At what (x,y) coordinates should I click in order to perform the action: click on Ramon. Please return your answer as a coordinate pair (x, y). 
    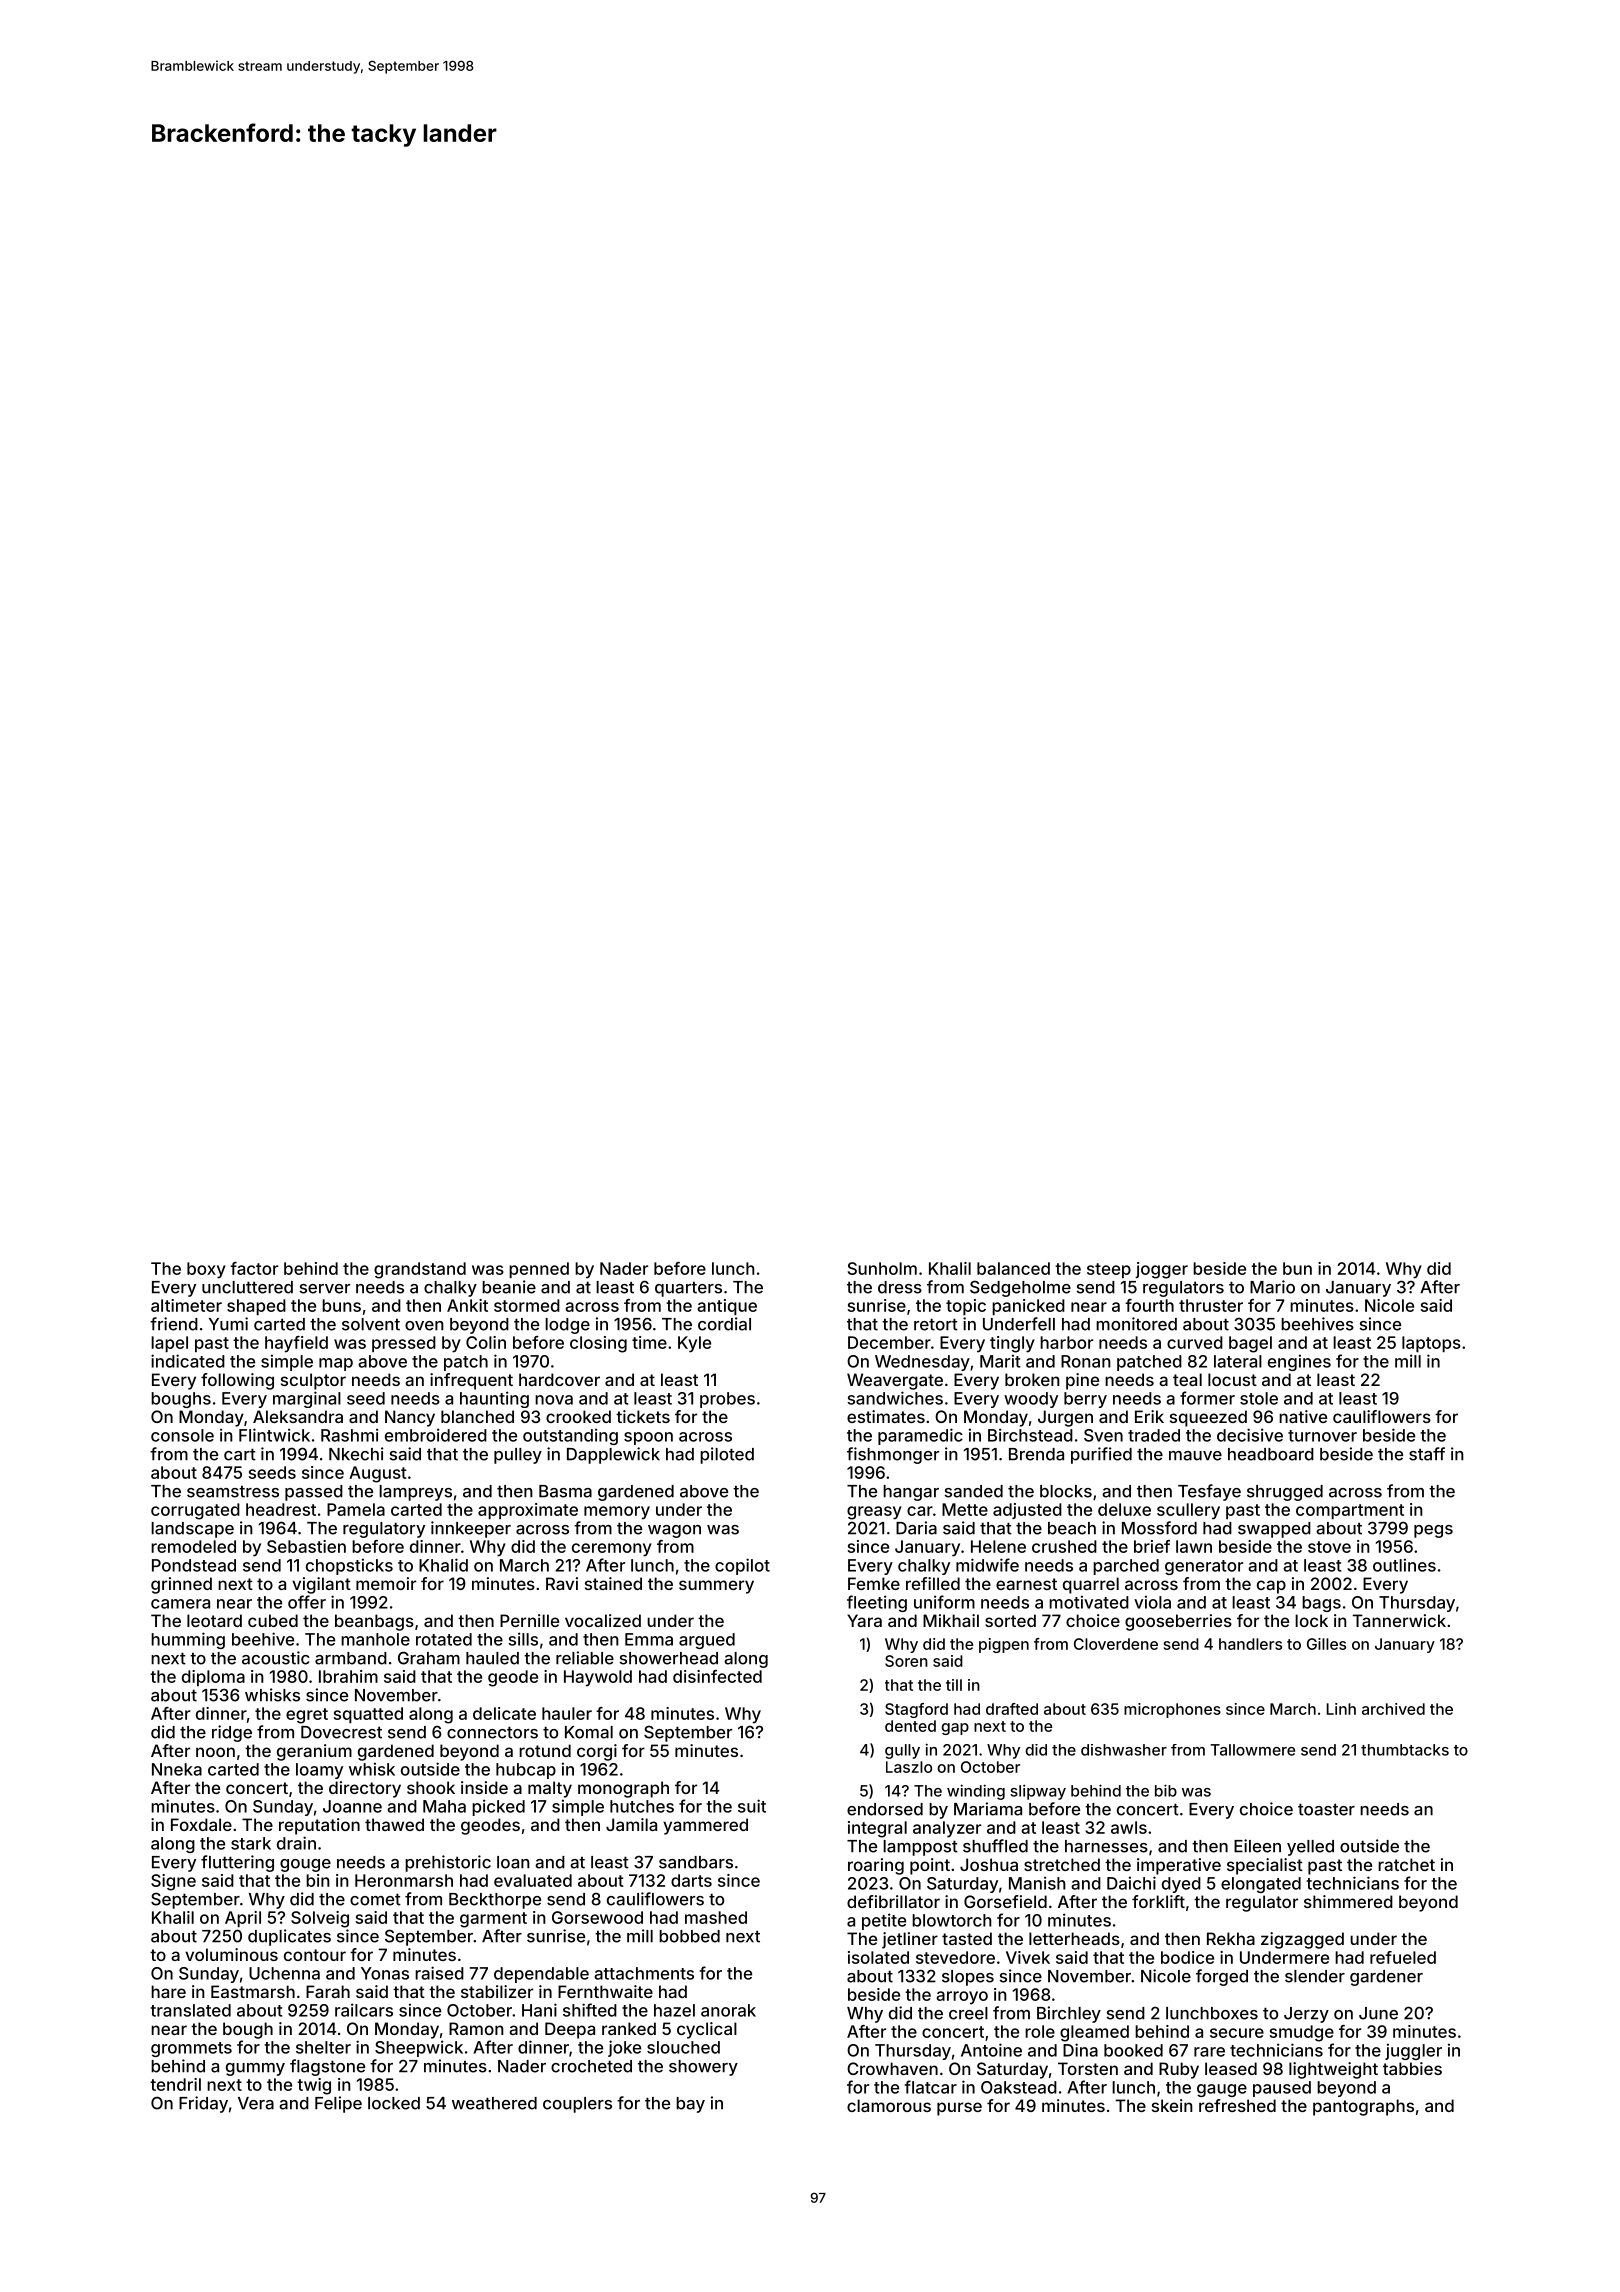
    Looking at the image, I should click on (476, 2028).
